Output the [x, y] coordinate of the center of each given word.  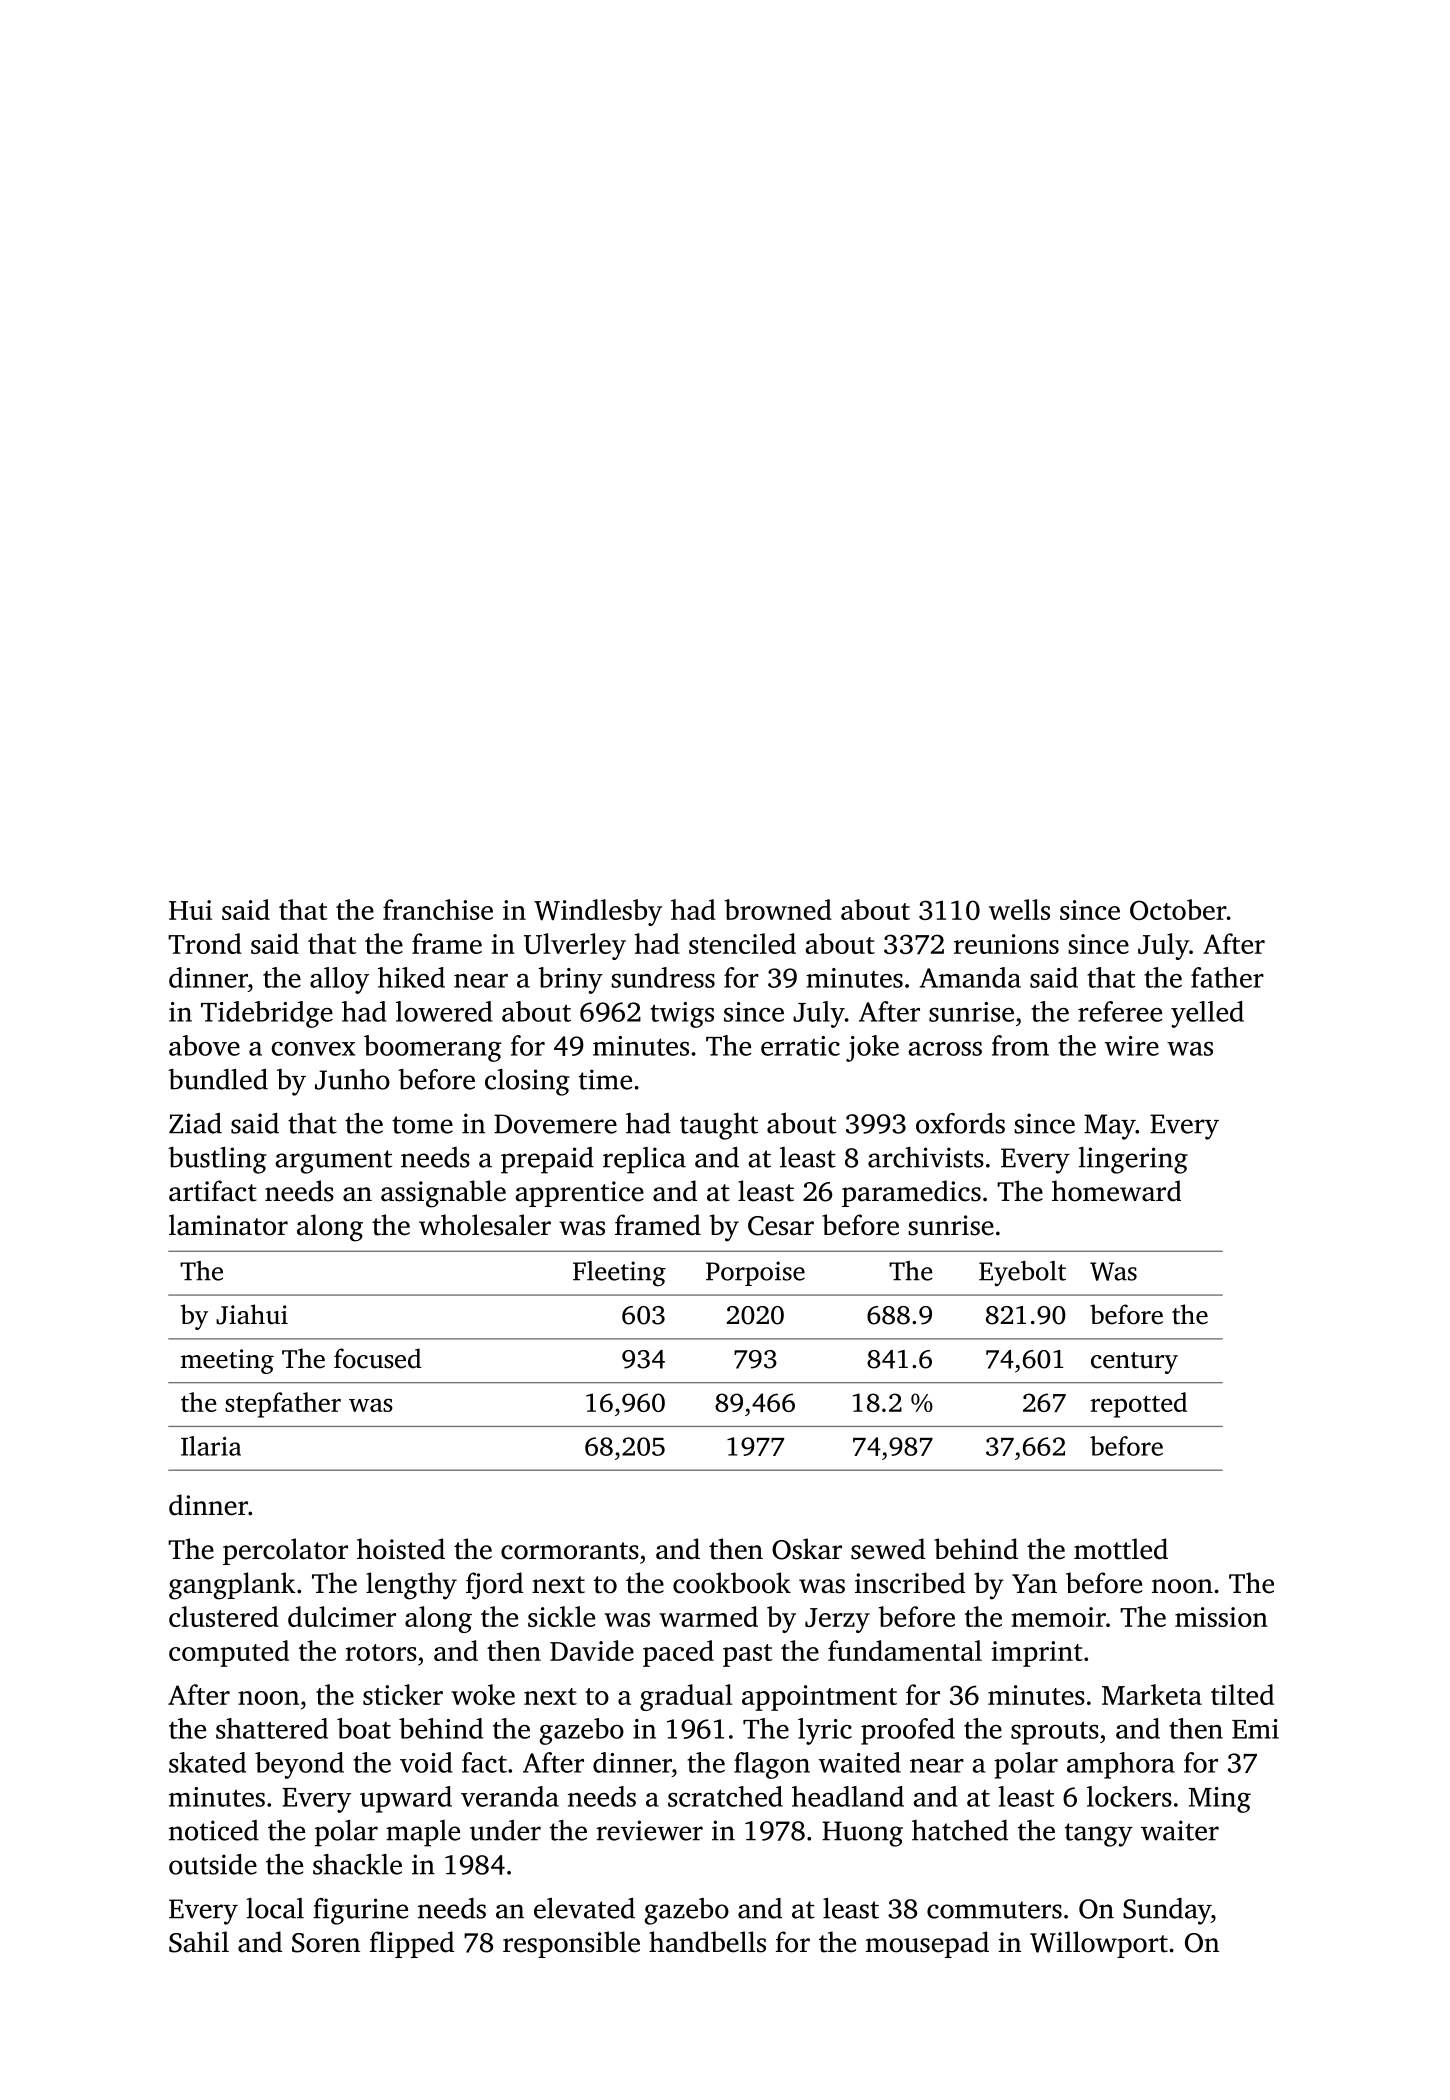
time [605, 1079]
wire [1132, 1046]
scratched [725, 1796]
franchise [438, 909]
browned [778, 909]
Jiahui [252, 1314]
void [426, 1762]
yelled [1207, 1014]
